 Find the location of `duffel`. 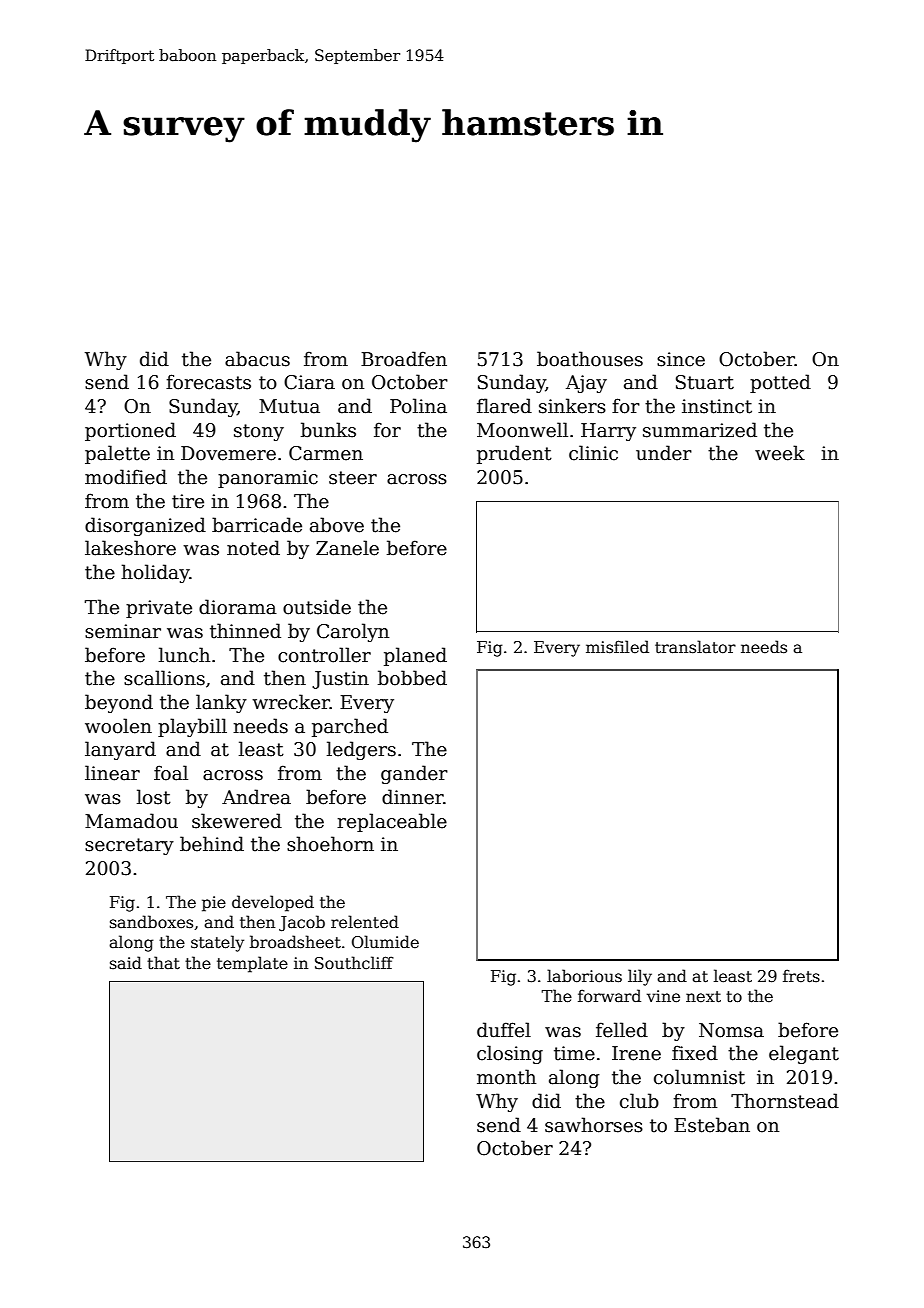

duffel is located at coordinates (504, 1030).
